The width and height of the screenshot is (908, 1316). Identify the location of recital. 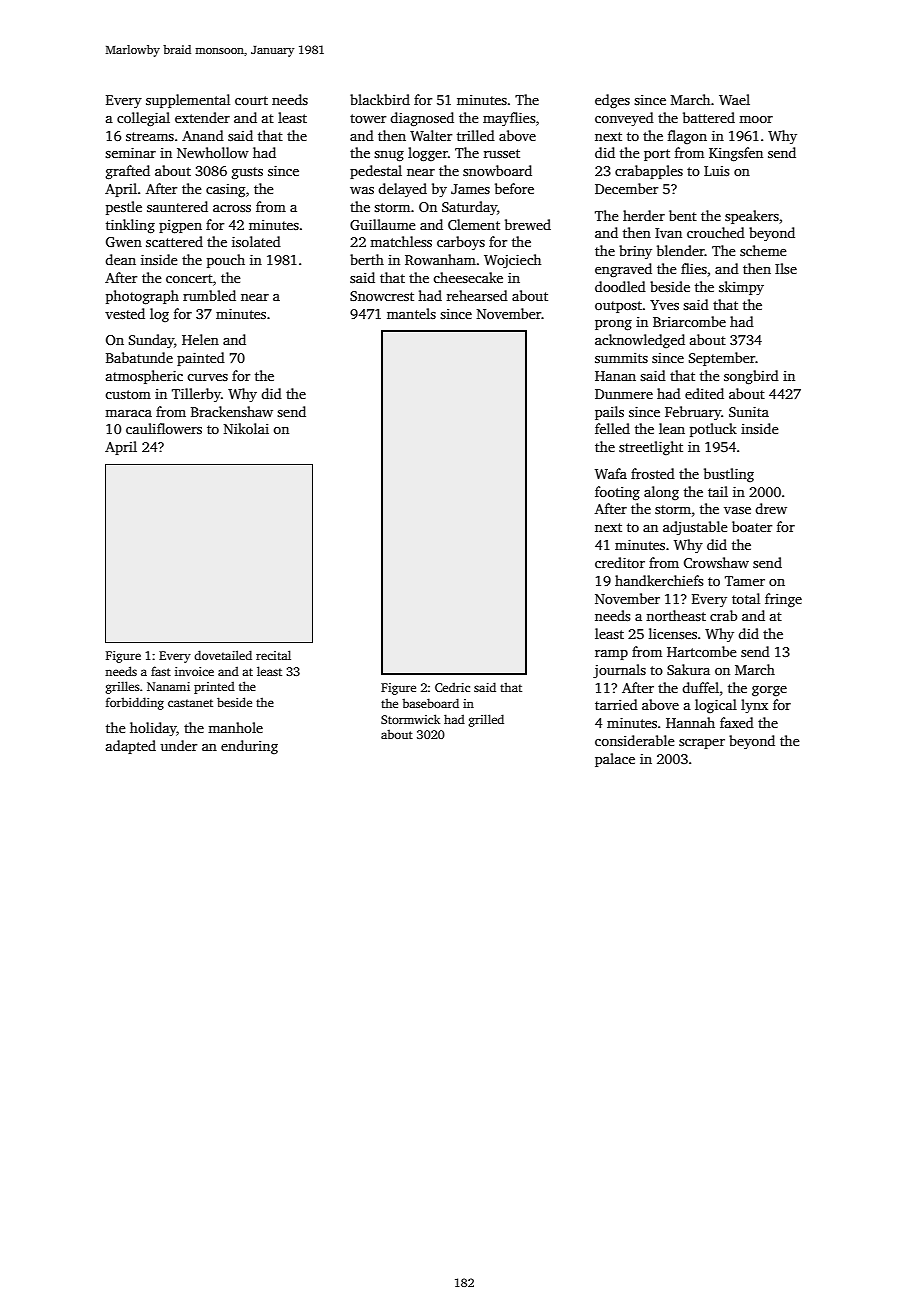
(273, 655).
